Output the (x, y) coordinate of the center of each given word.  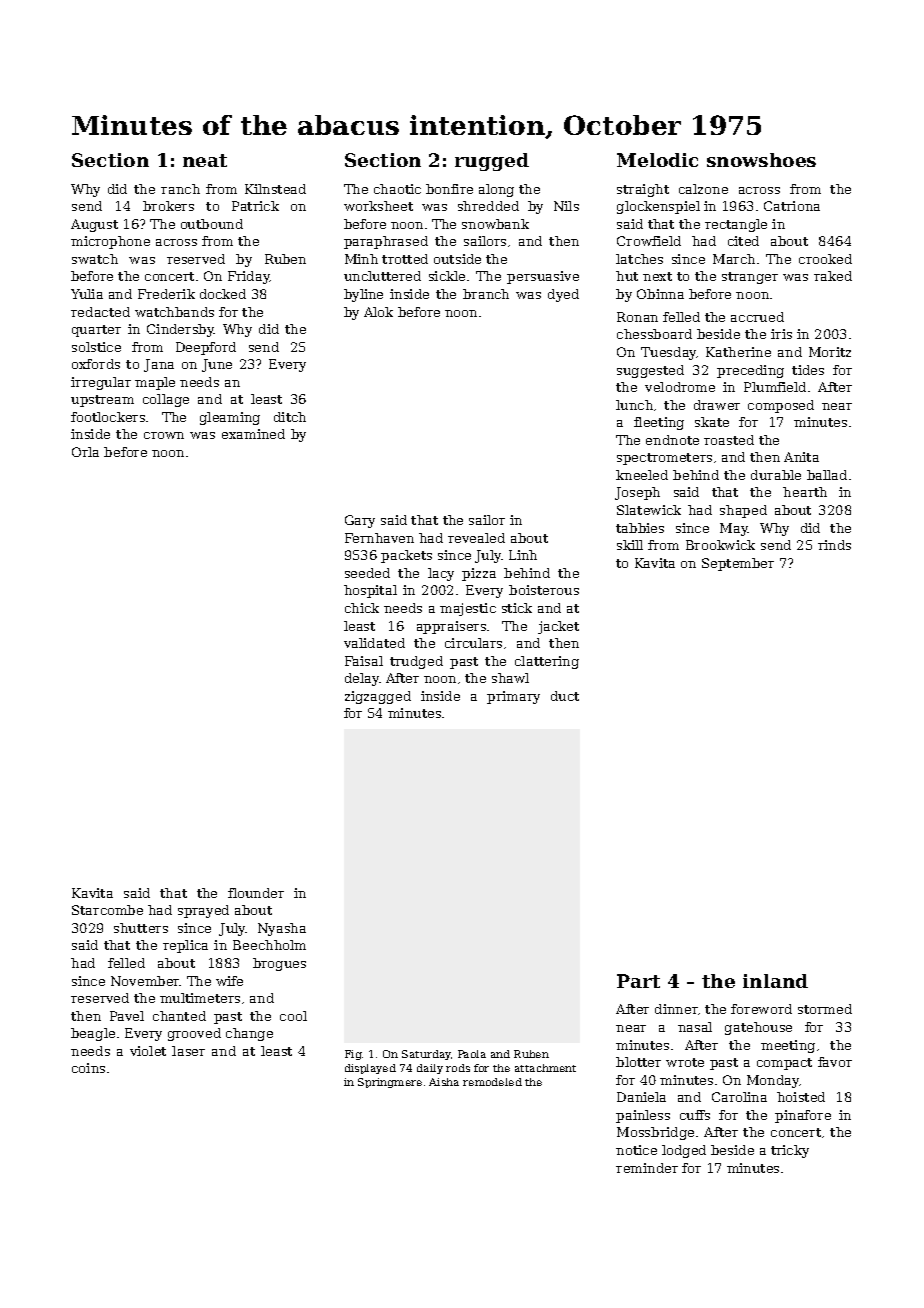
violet (148, 1051)
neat (205, 160)
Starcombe (107, 910)
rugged (492, 162)
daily (430, 1069)
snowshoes (761, 160)
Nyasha (282, 929)
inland (775, 981)
